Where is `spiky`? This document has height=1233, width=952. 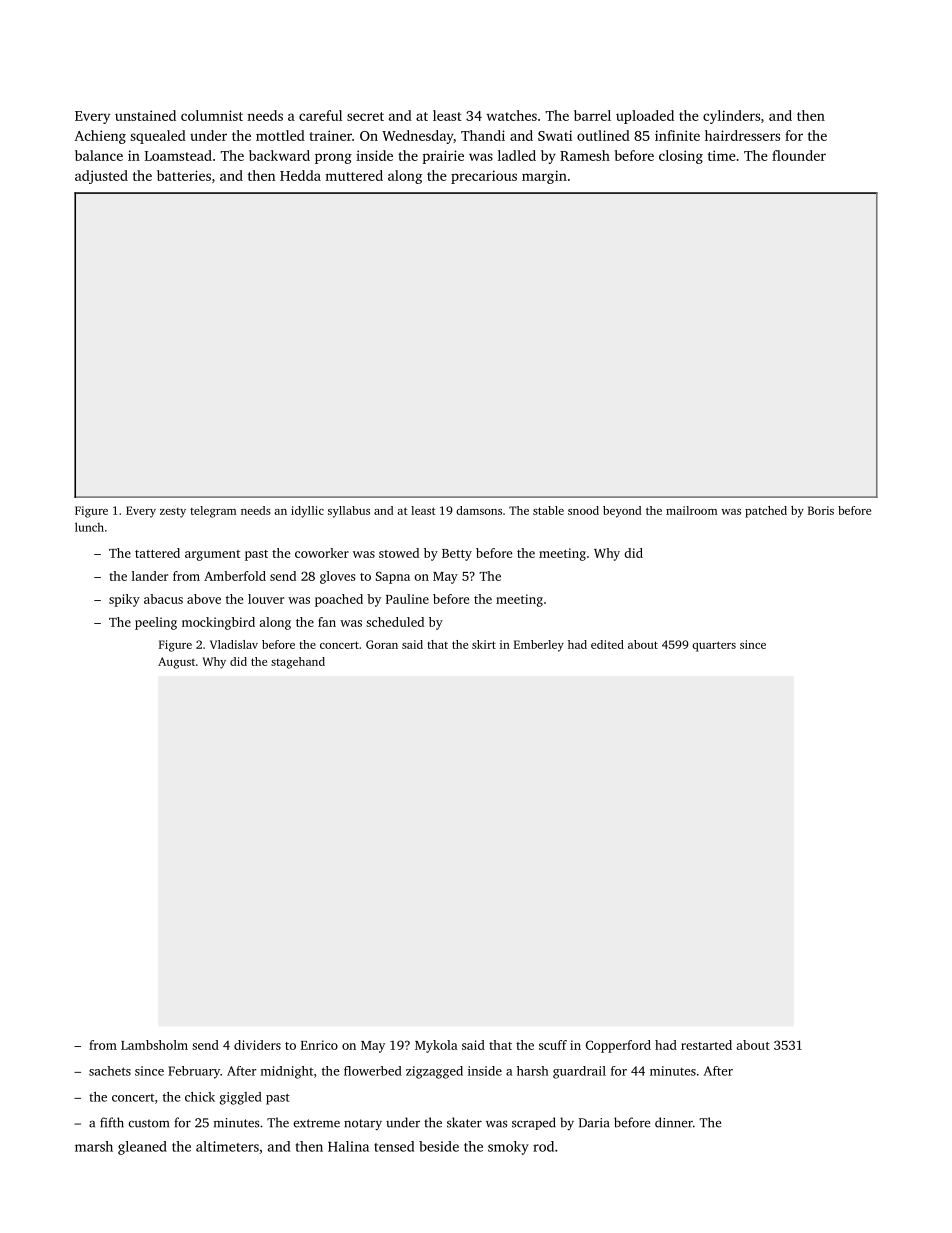
spiky is located at coordinates (124, 600).
